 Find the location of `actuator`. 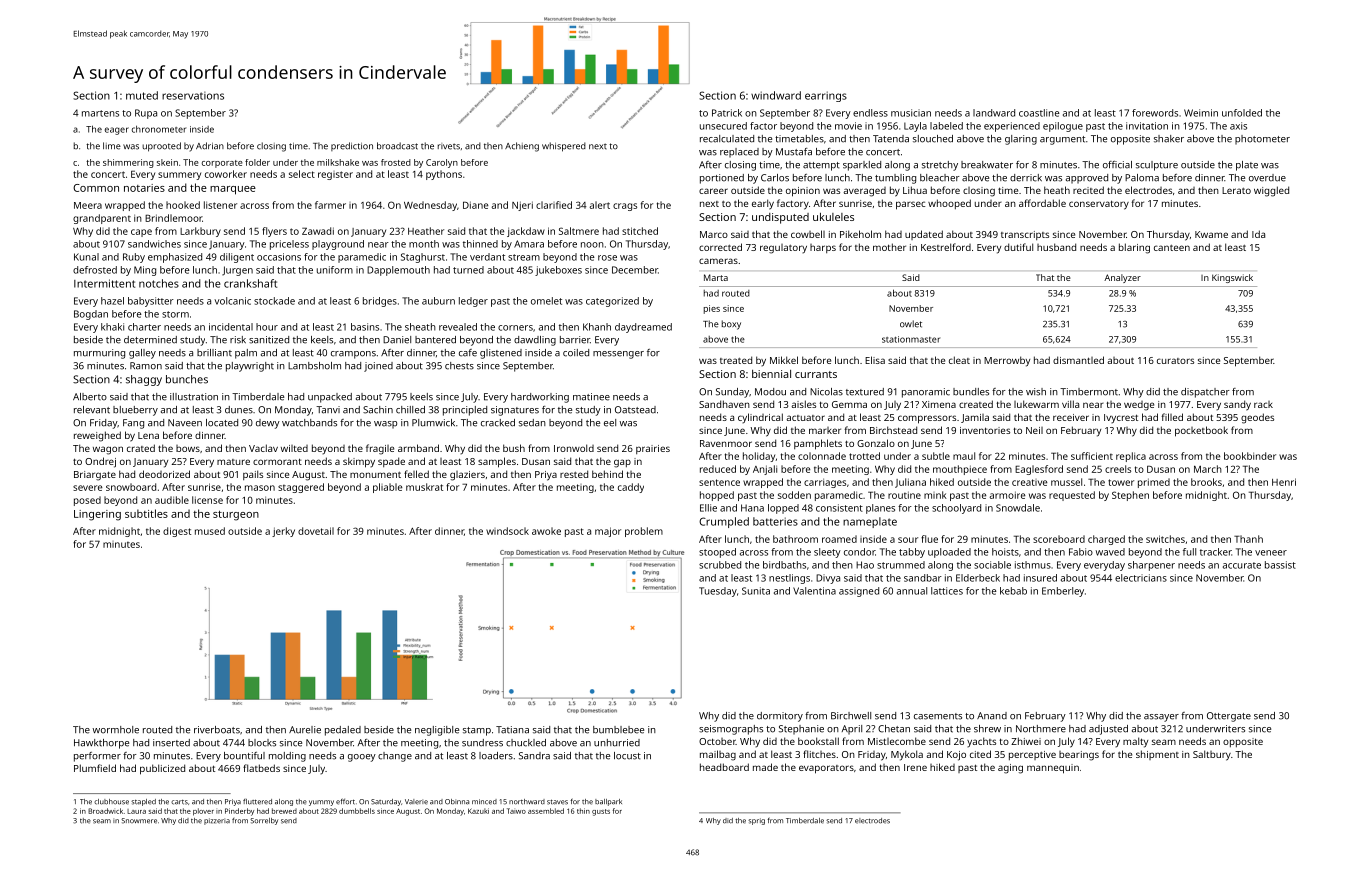

actuator is located at coordinates (806, 418).
